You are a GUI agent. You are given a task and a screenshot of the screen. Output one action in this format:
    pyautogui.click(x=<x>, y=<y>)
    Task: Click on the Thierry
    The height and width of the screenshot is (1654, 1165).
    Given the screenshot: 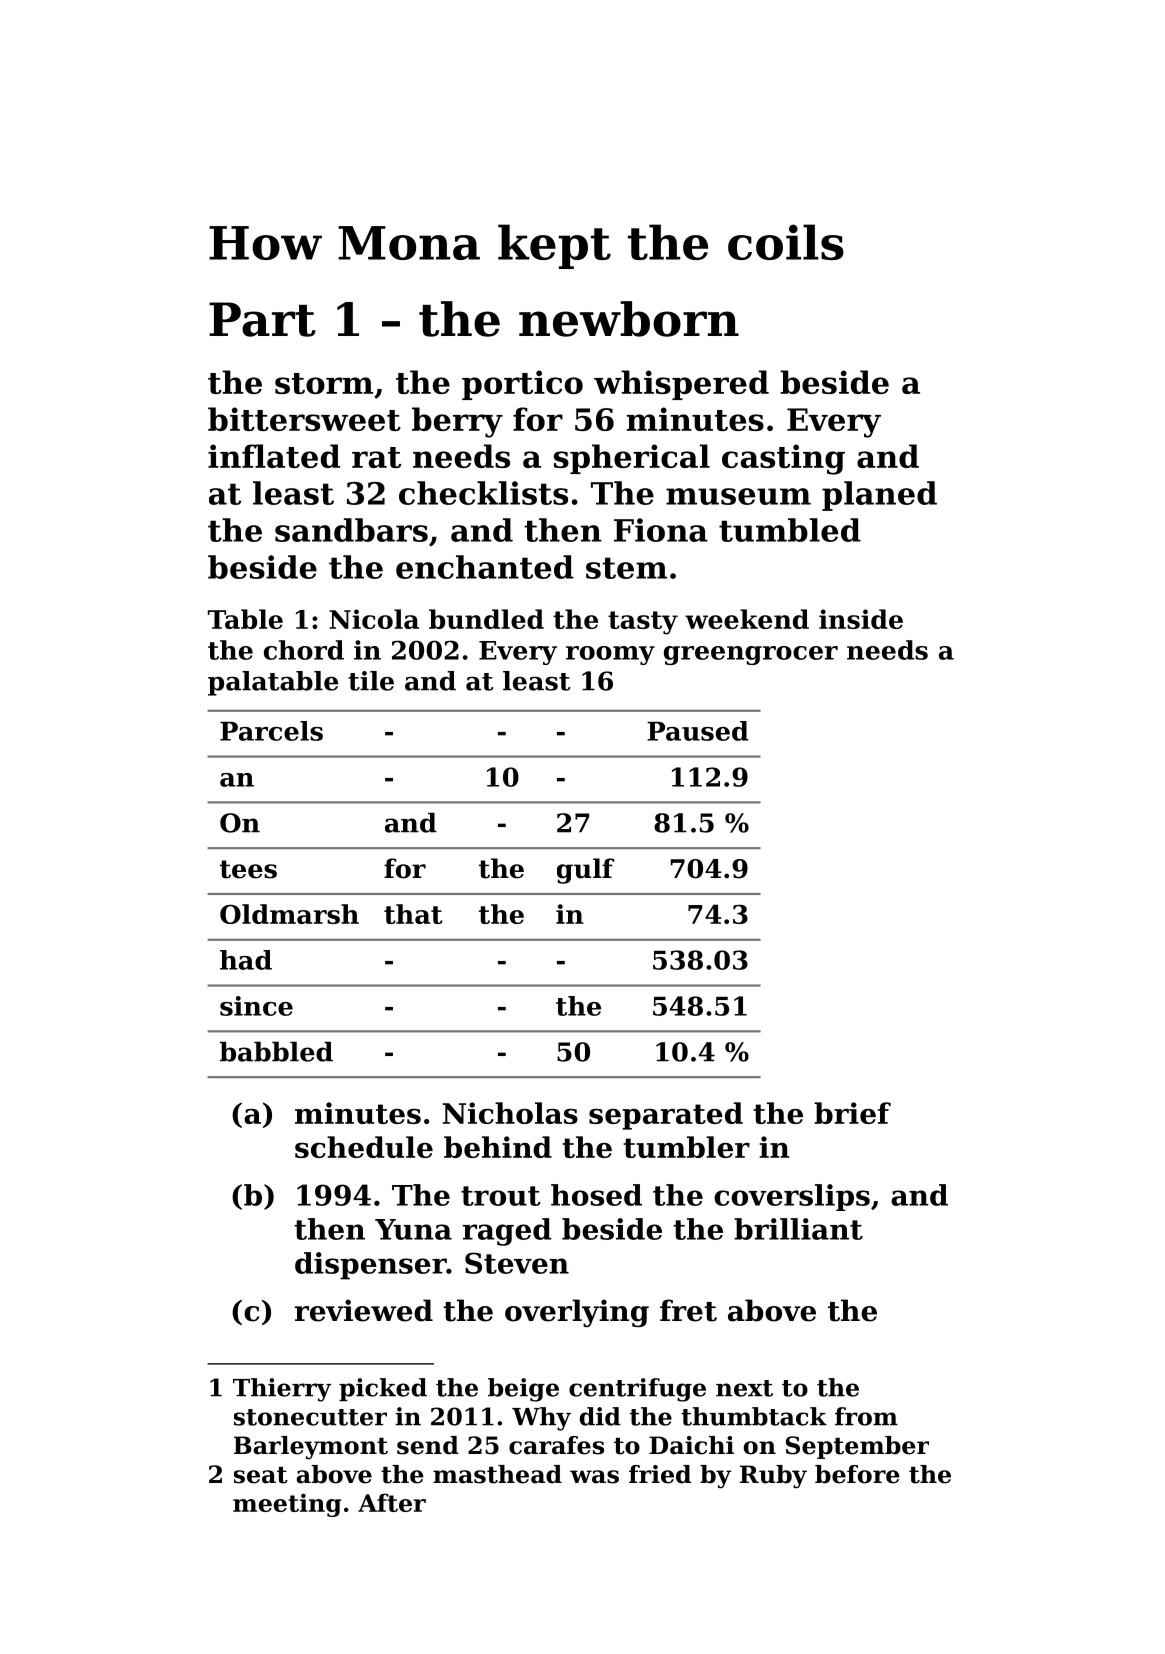 What is the action you would take?
    pyautogui.click(x=282, y=1390)
